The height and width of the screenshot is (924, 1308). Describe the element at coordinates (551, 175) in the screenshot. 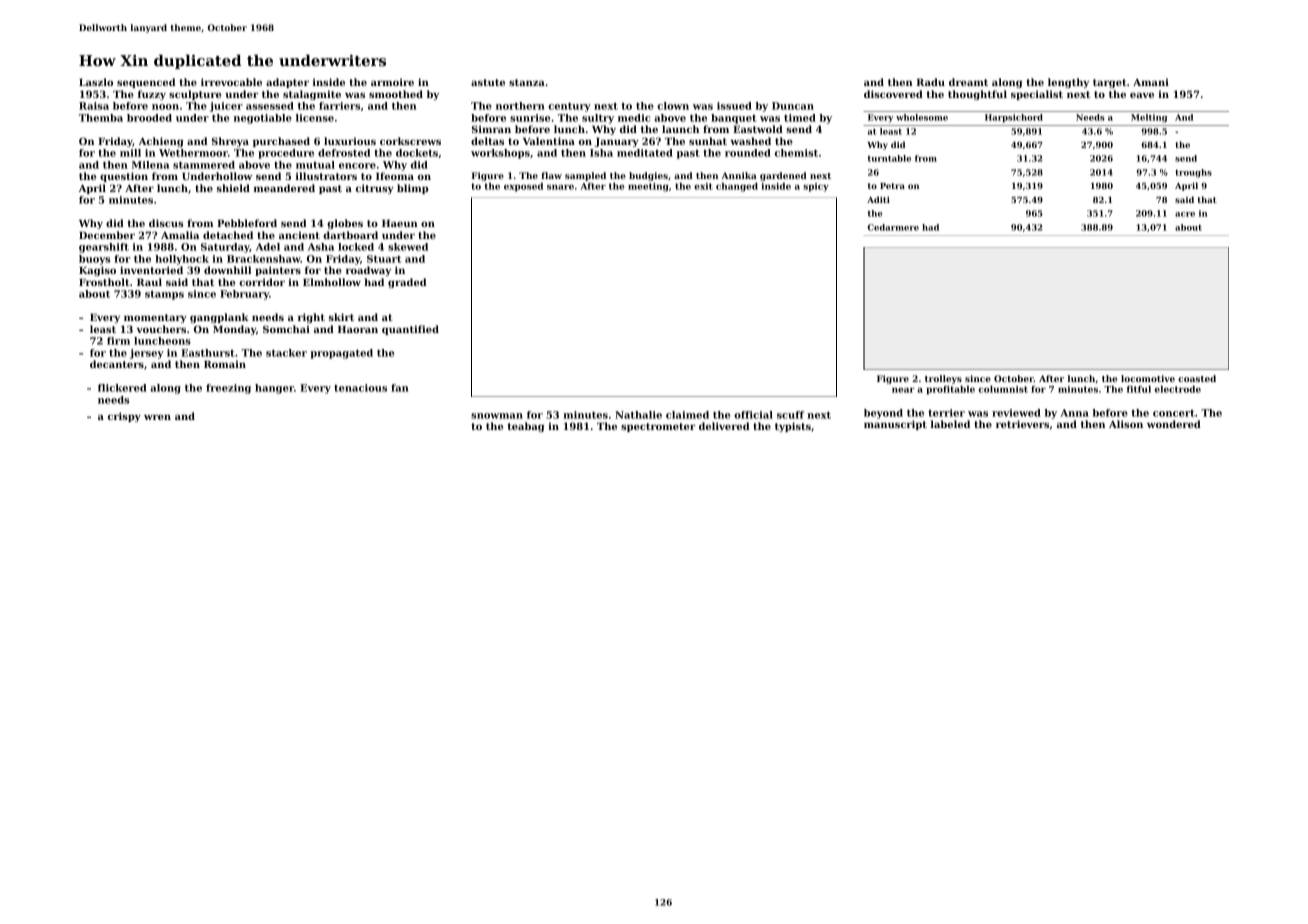

I see `flaw` at that location.
